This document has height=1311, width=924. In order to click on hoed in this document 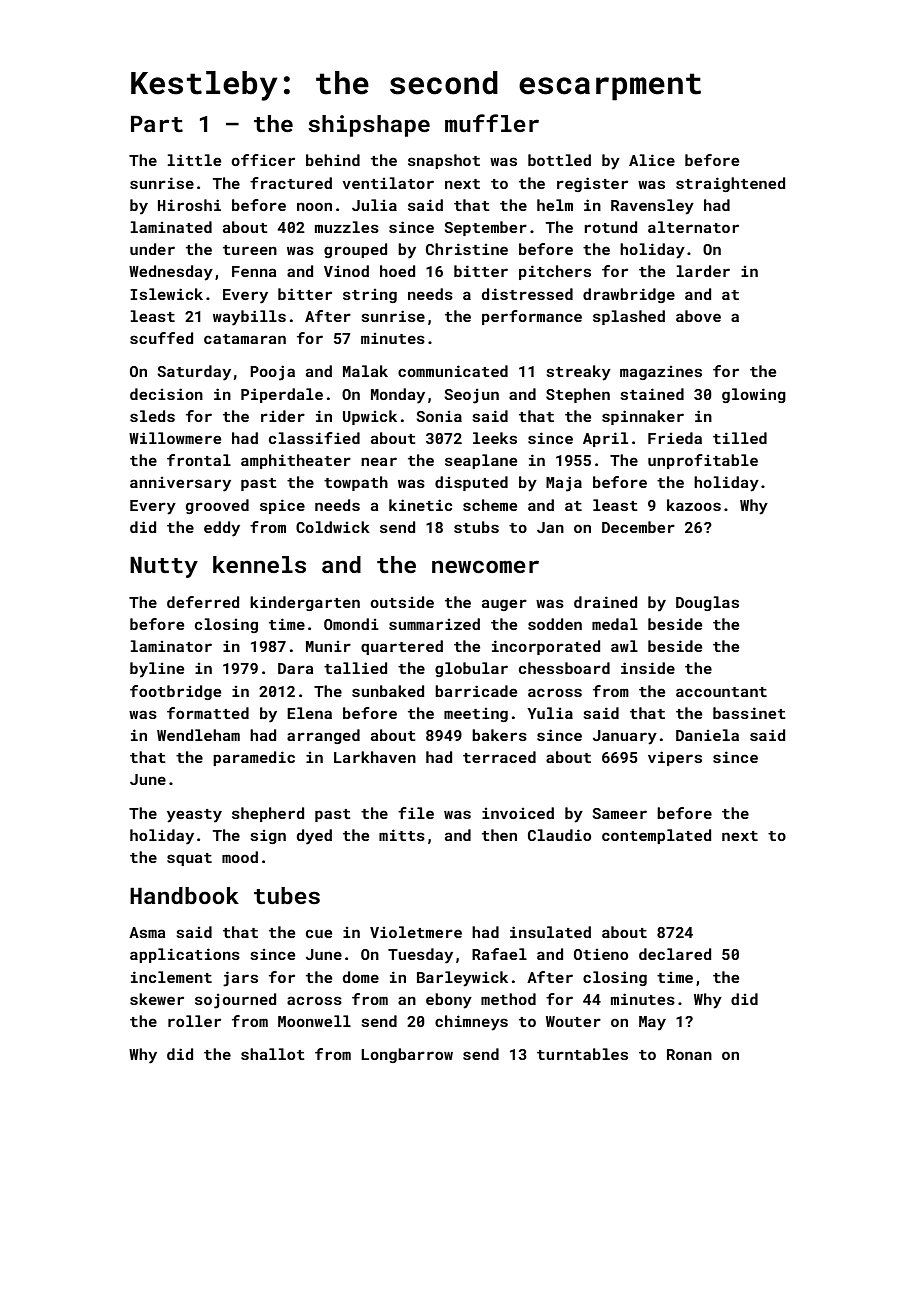, I will do `click(397, 271)`.
